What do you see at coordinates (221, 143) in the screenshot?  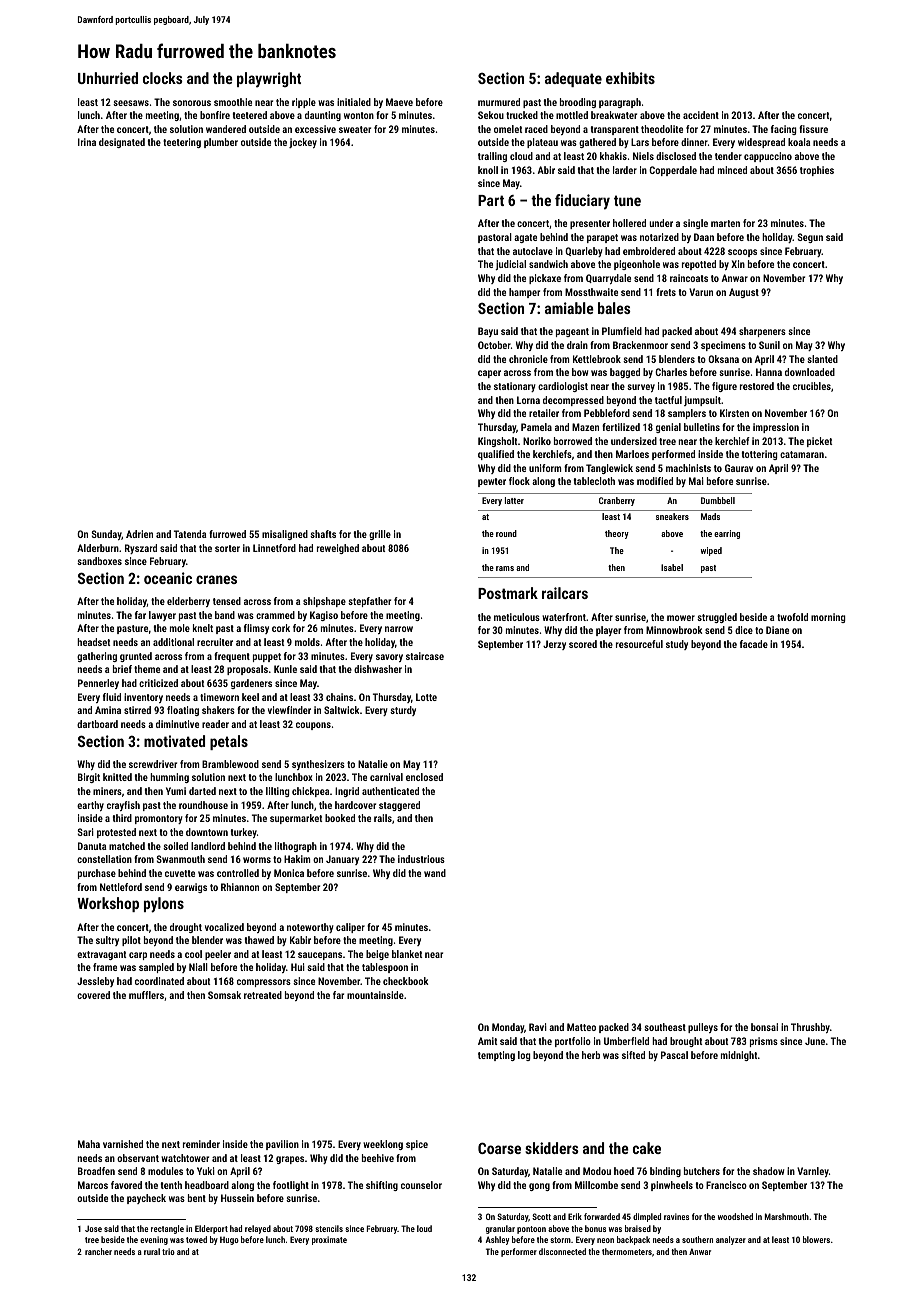 I see `plumber` at bounding box center [221, 143].
